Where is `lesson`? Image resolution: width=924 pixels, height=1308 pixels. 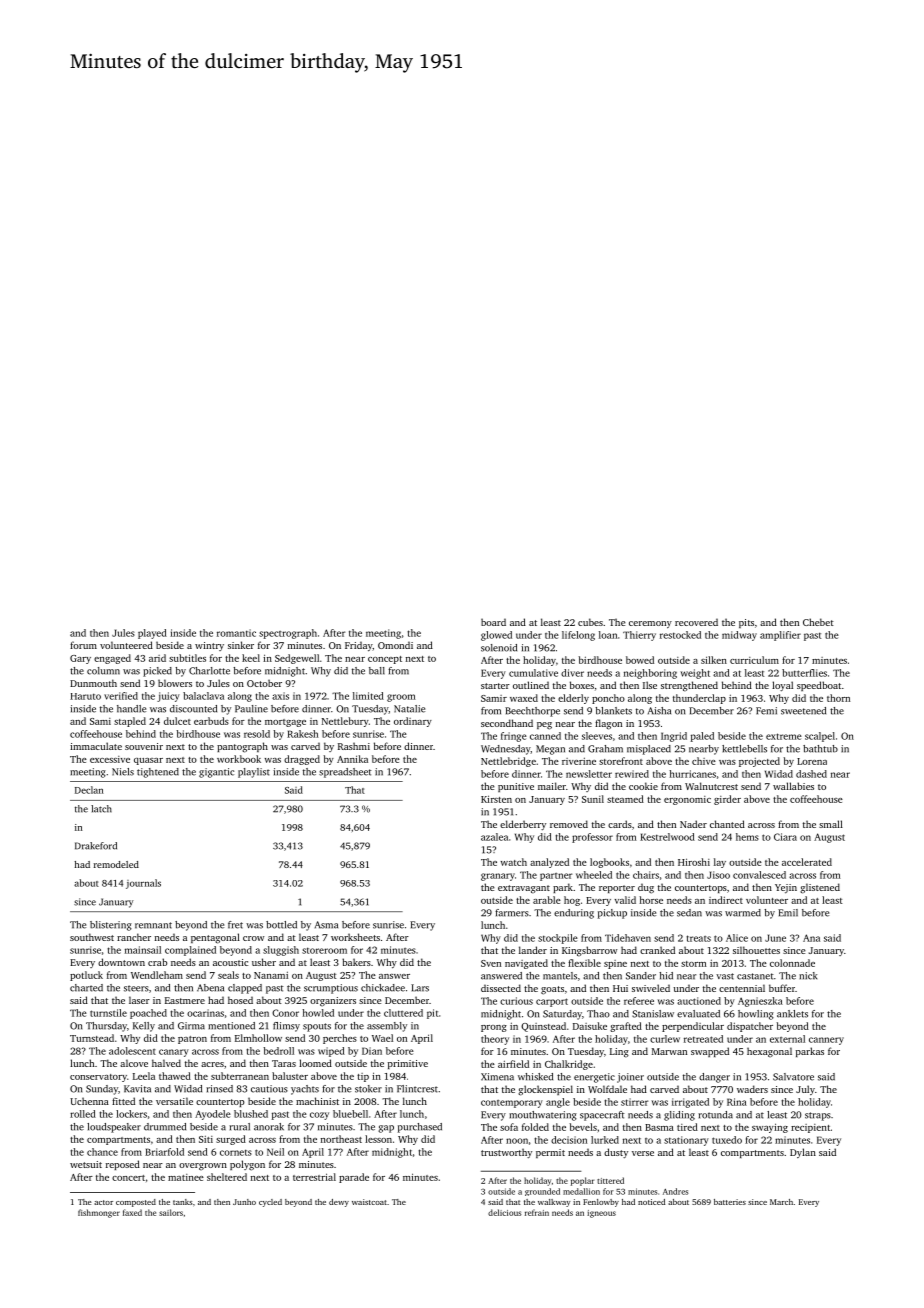
lesson is located at coordinates (378, 1139).
